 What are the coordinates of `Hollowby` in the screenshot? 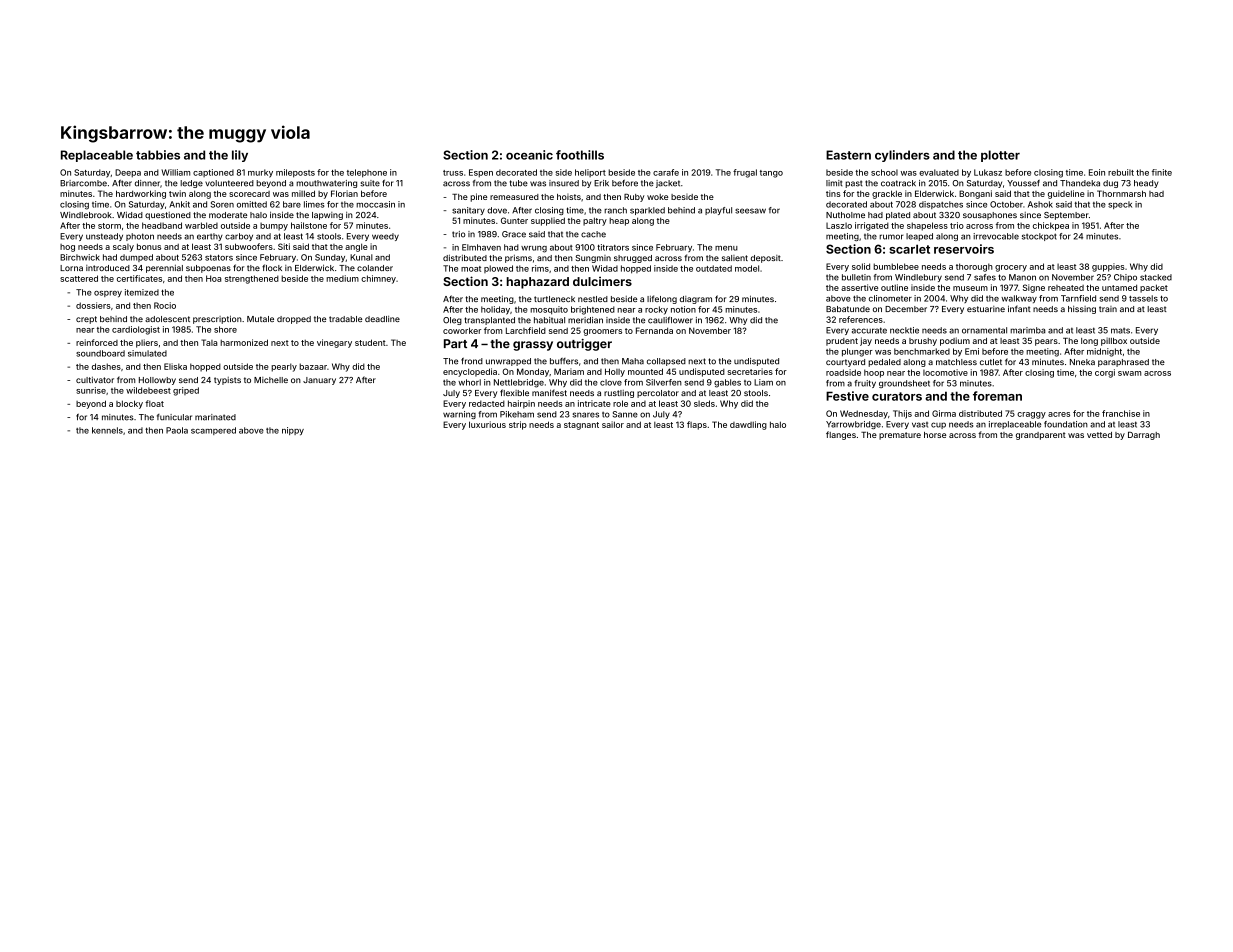 It's located at (157, 381).
